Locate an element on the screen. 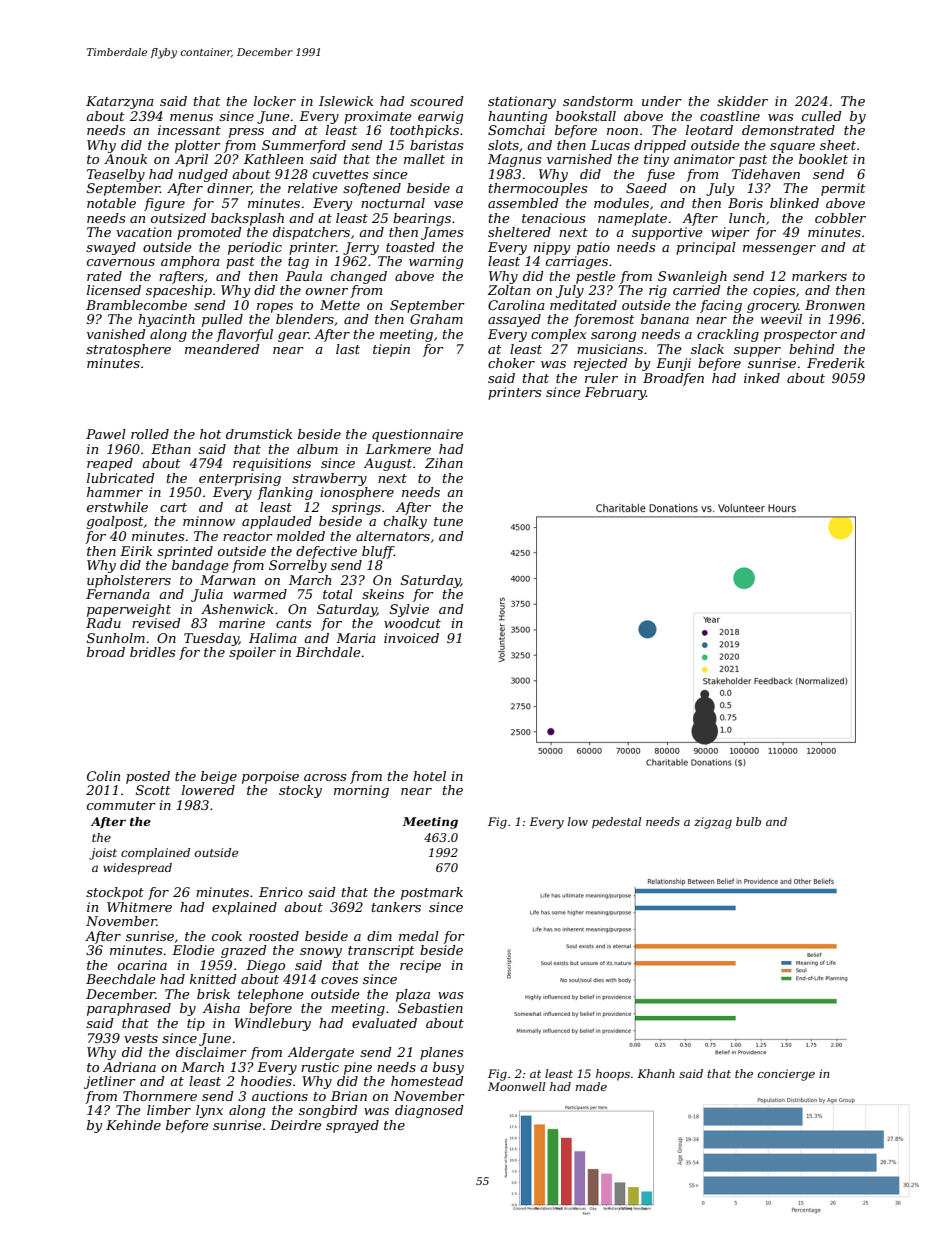 The height and width of the screenshot is (1233, 952). behind is located at coordinates (812, 349).
